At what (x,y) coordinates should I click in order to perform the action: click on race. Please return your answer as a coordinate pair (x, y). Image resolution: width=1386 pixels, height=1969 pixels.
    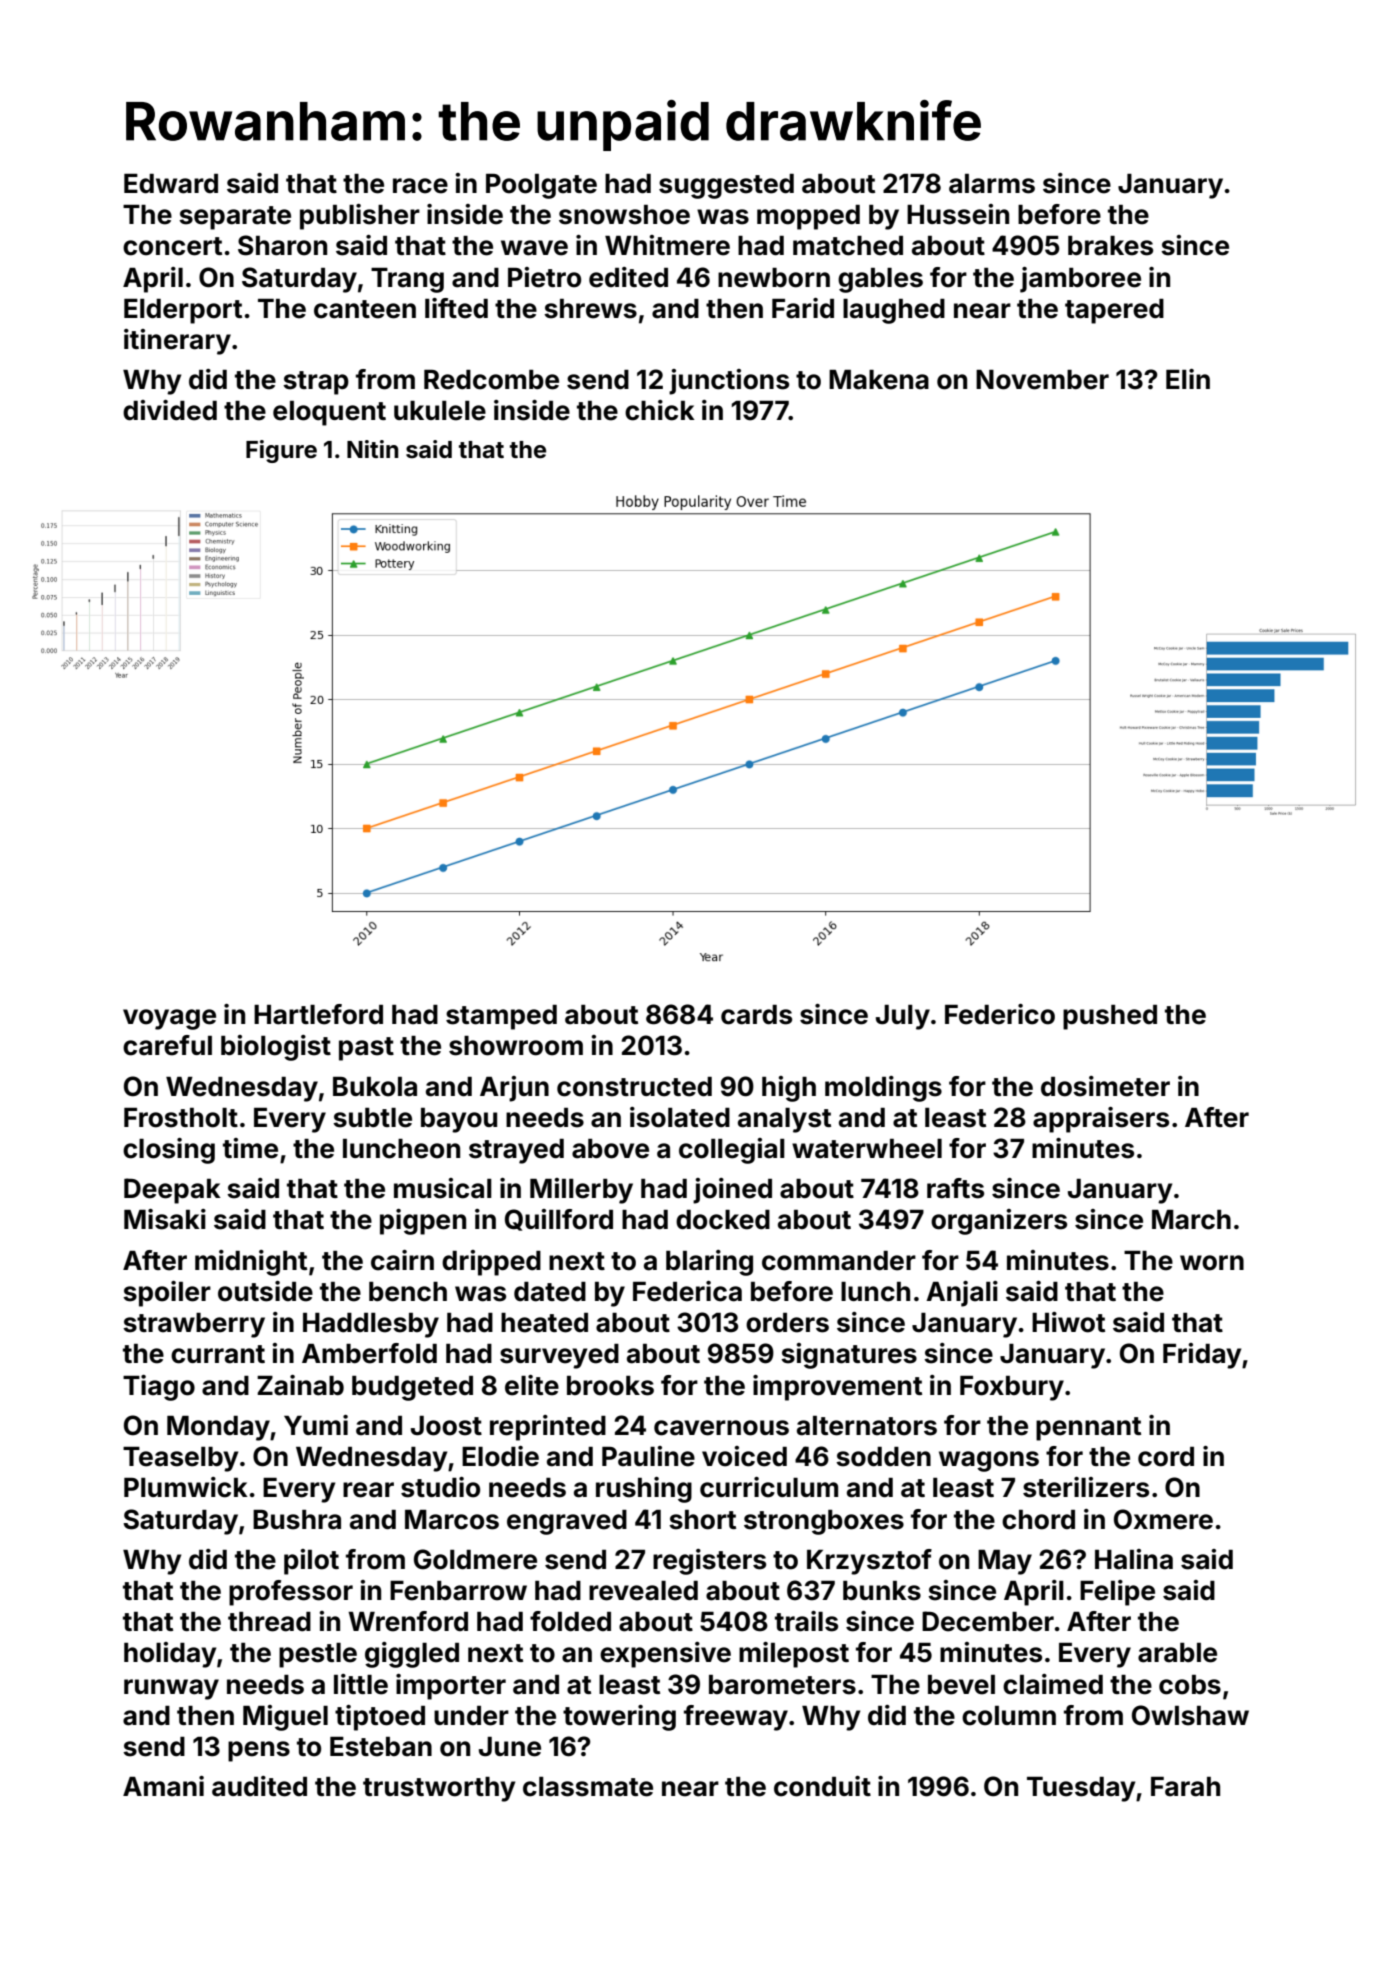
    Looking at the image, I should click on (420, 186).
